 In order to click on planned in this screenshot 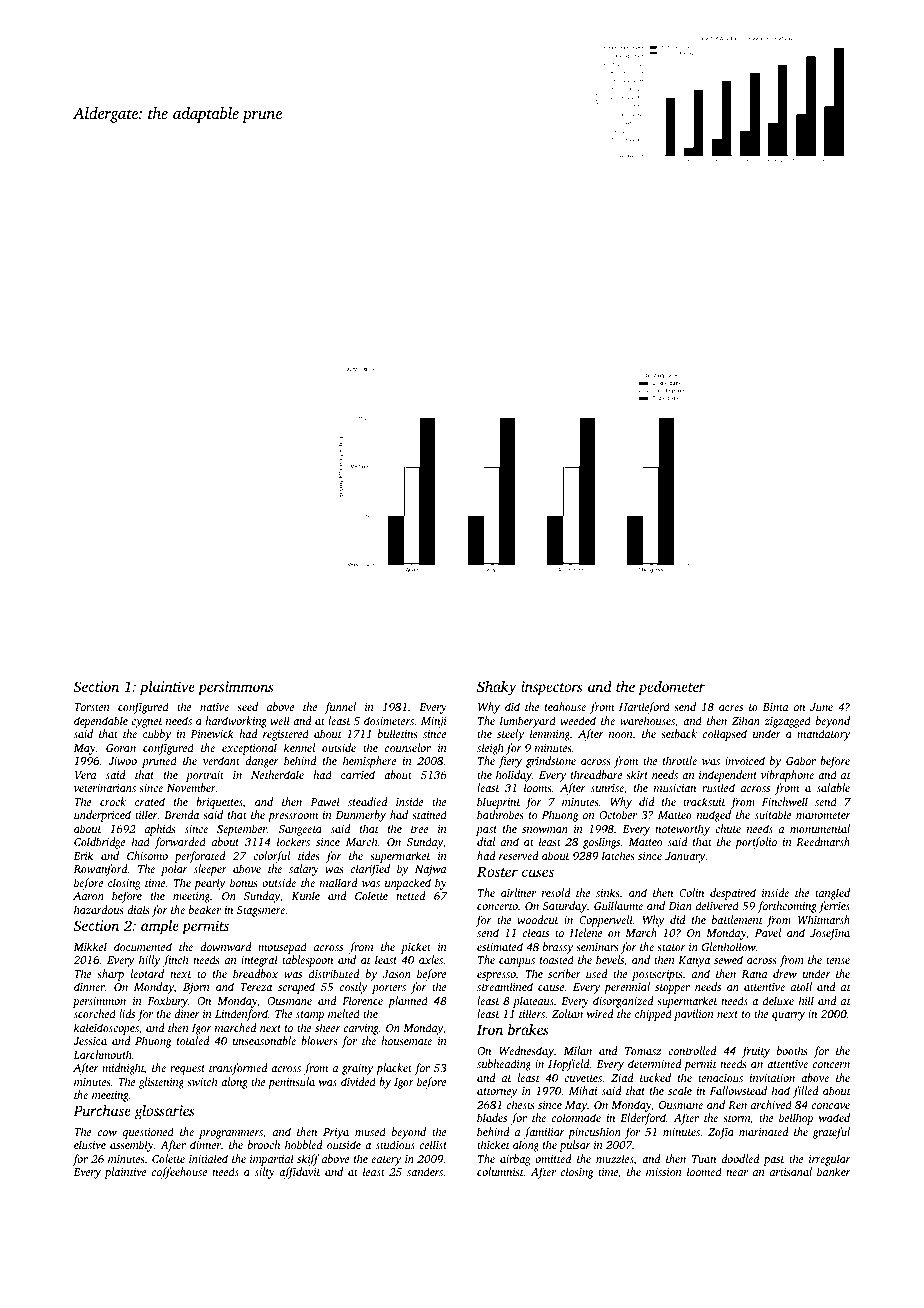, I will do `click(408, 1002)`.
